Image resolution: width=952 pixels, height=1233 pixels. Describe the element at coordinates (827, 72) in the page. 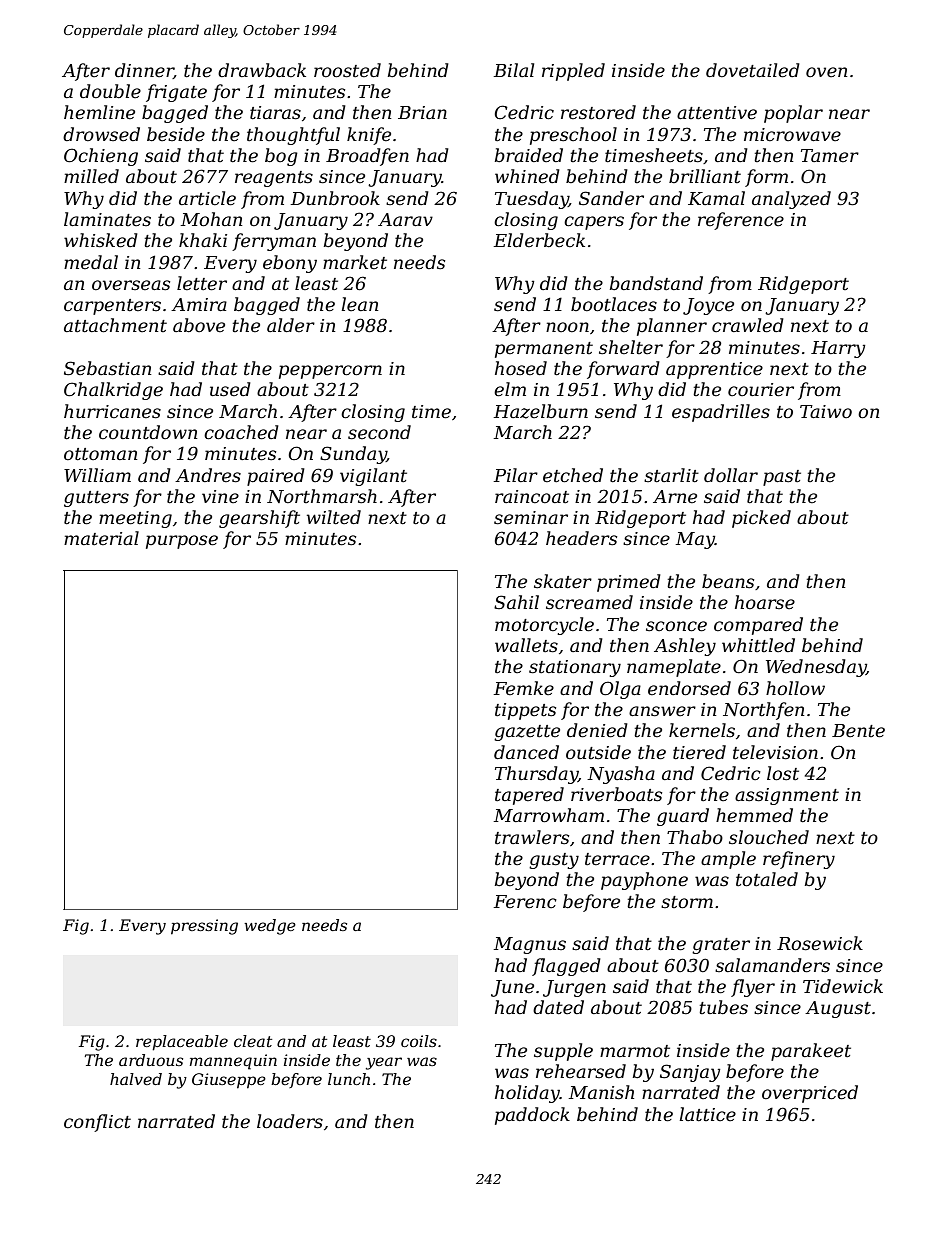

I see `oven` at that location.
